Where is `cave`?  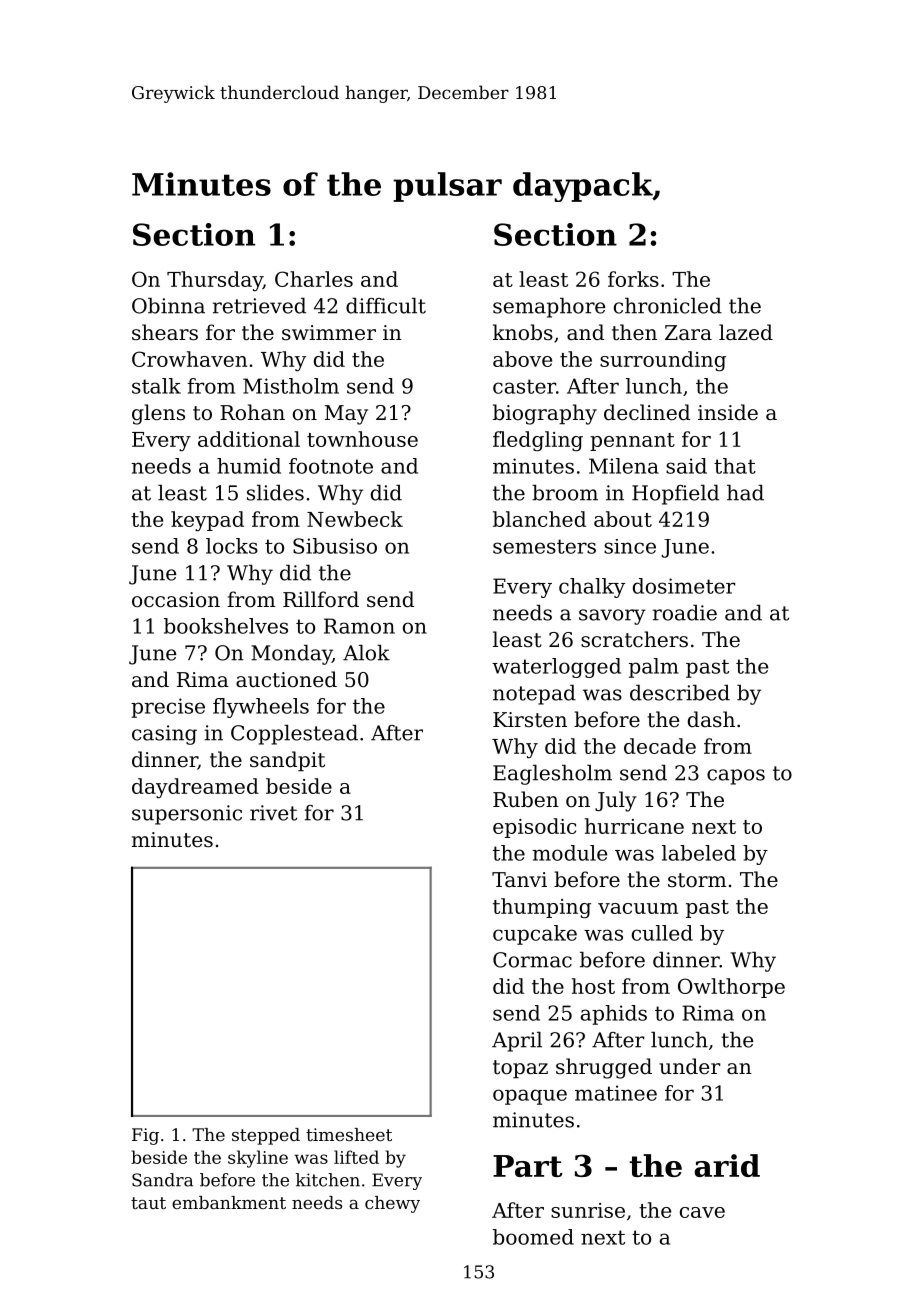
cave is located at coordinates (702, 1212).
